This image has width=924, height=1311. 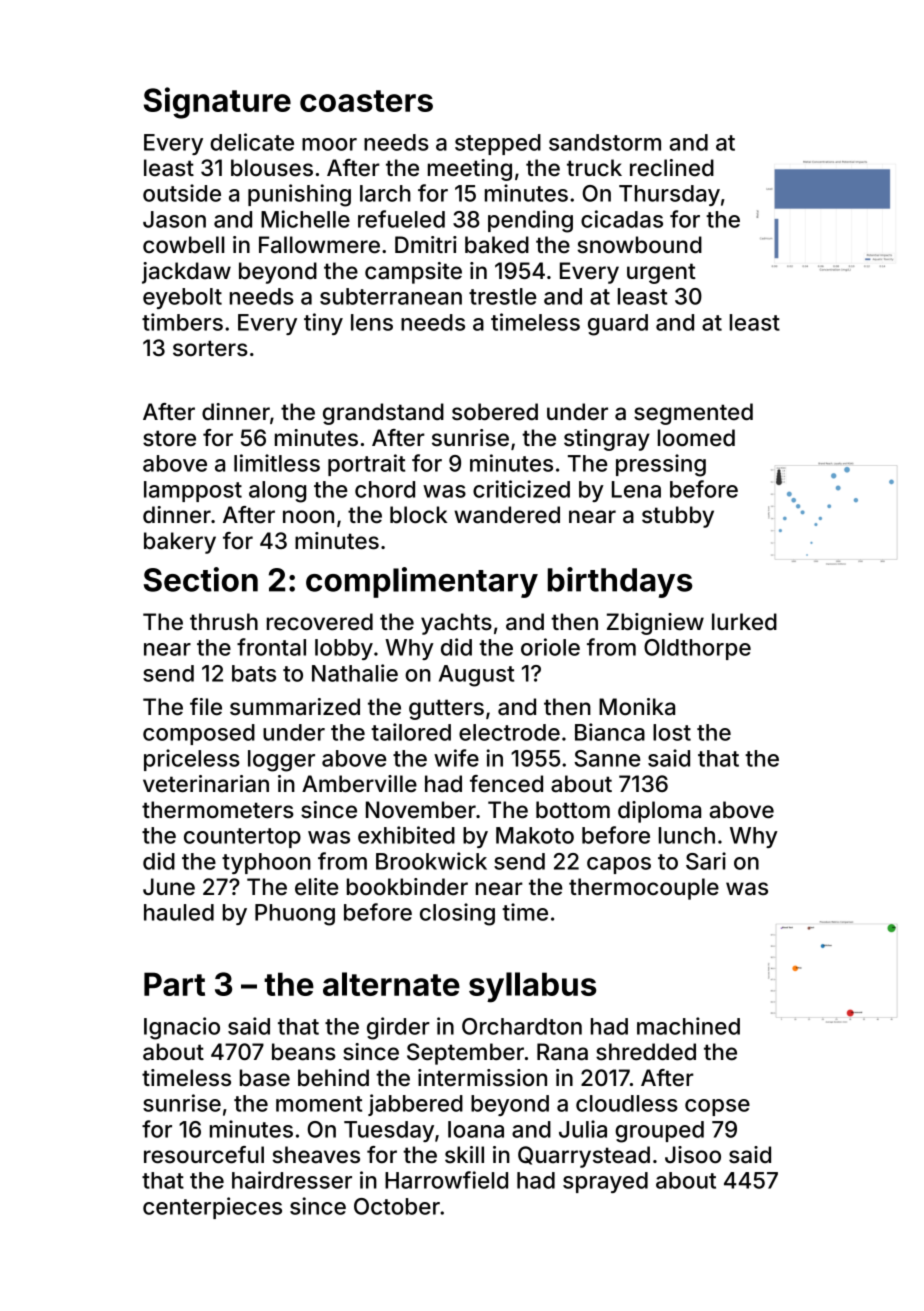 What do you see at coordinates (217, 103) in the image?
I see `Signature` at bounding box center [217, 103].
